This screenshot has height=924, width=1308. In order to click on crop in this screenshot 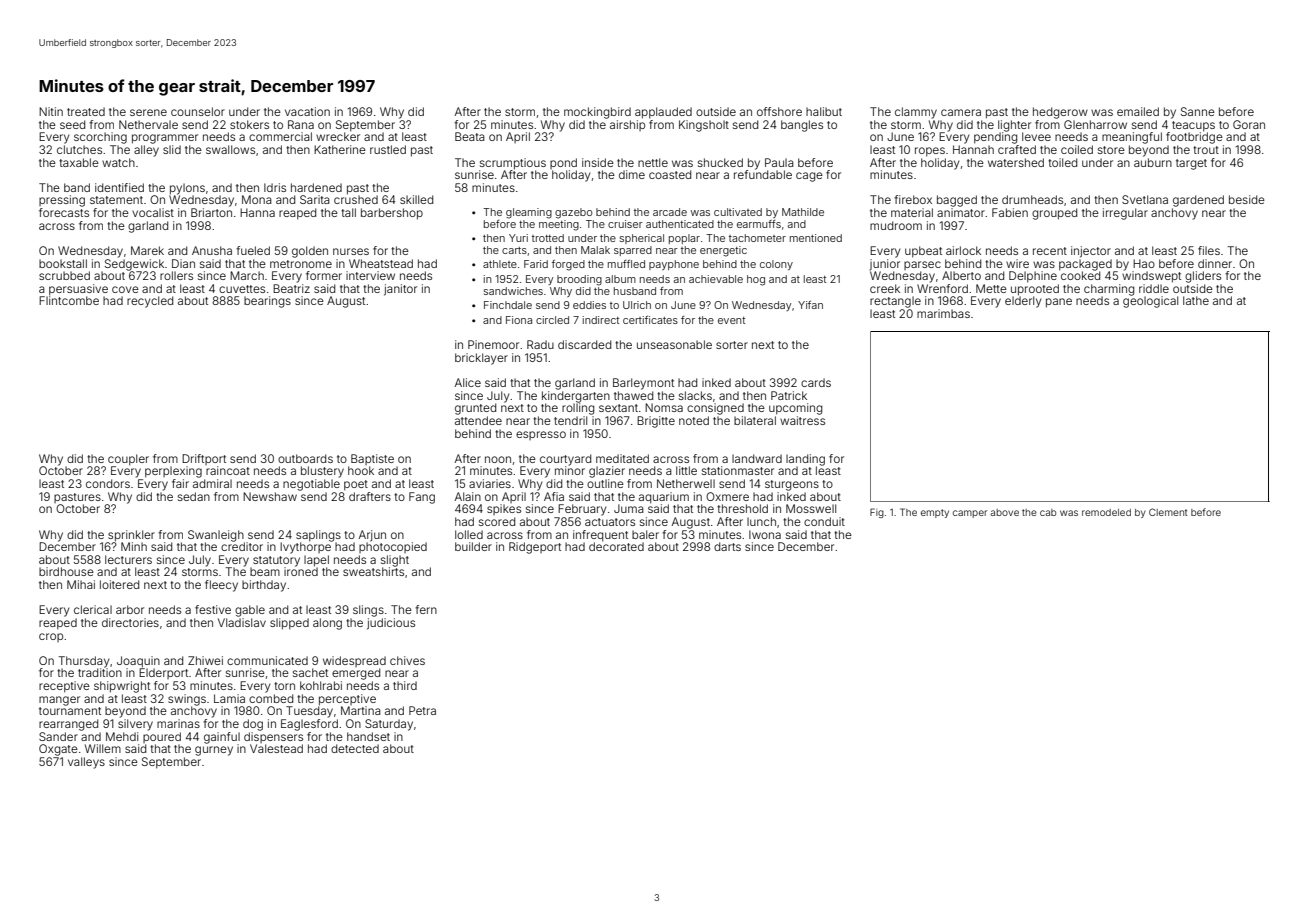, I will do `click(51, 637)`.
